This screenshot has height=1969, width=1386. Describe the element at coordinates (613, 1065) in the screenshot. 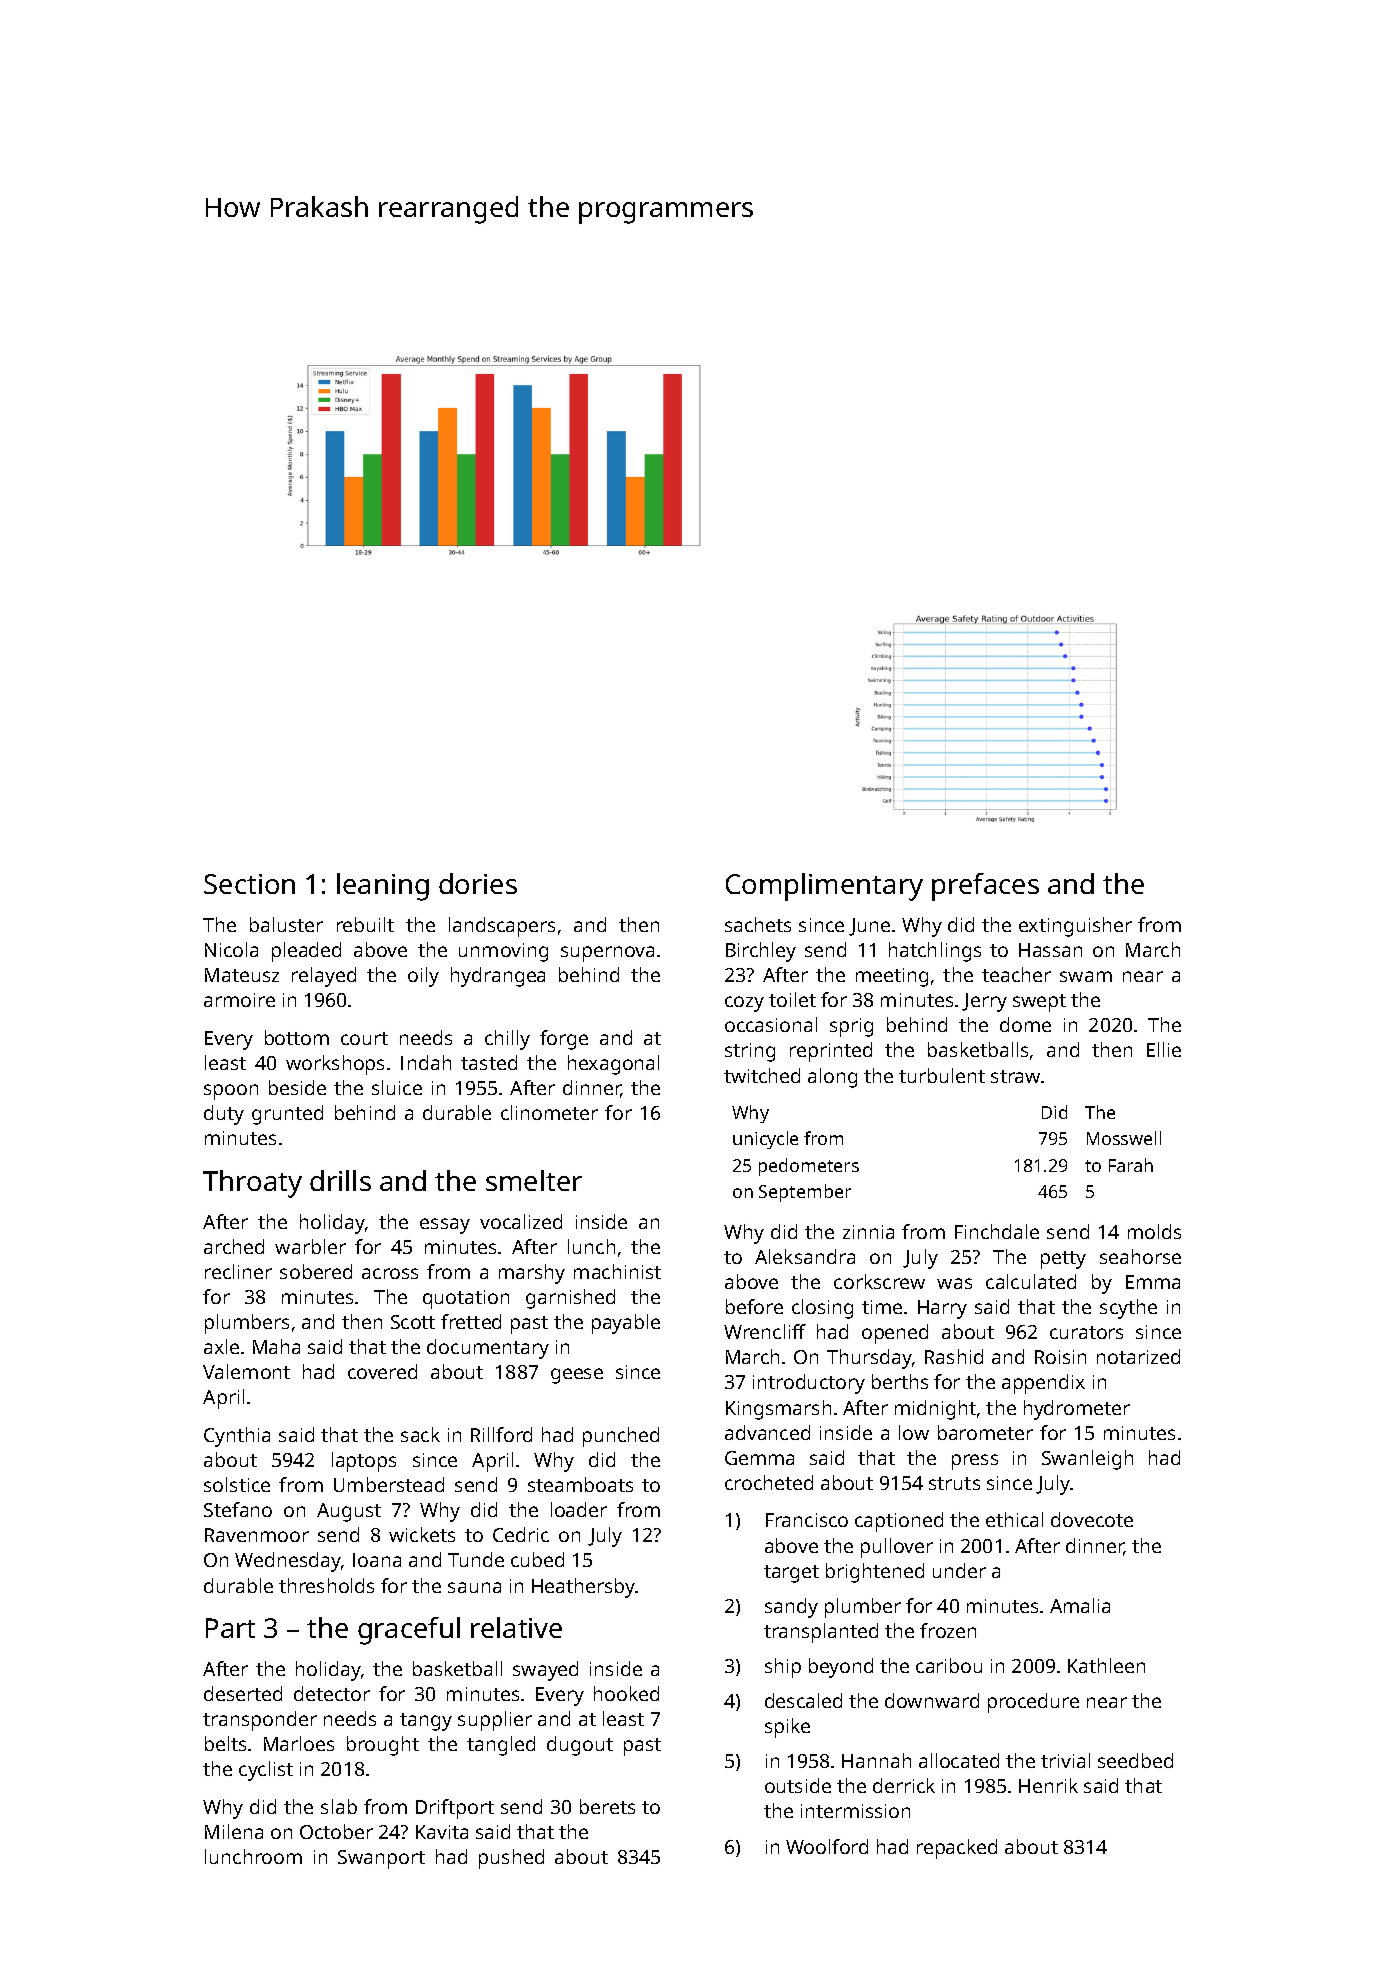

I see `hexagonal` at that location.
